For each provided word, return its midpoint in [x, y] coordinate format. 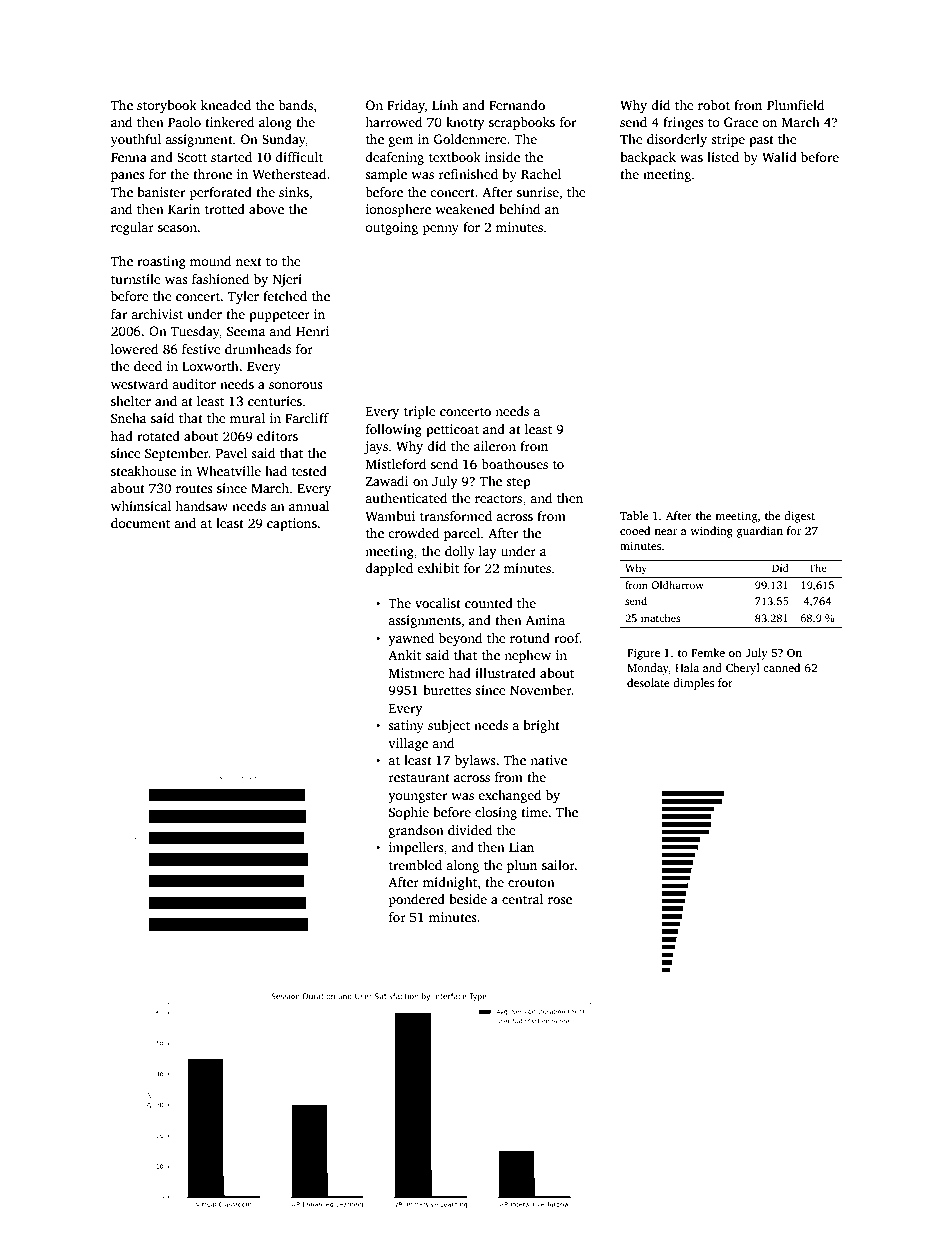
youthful [136, 140]
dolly [460, 552]
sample [386, 175]
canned [781, 667]
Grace [741, 122]
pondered [417, 900]
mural [247, 418]
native [548, 760]
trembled [415, 865]
